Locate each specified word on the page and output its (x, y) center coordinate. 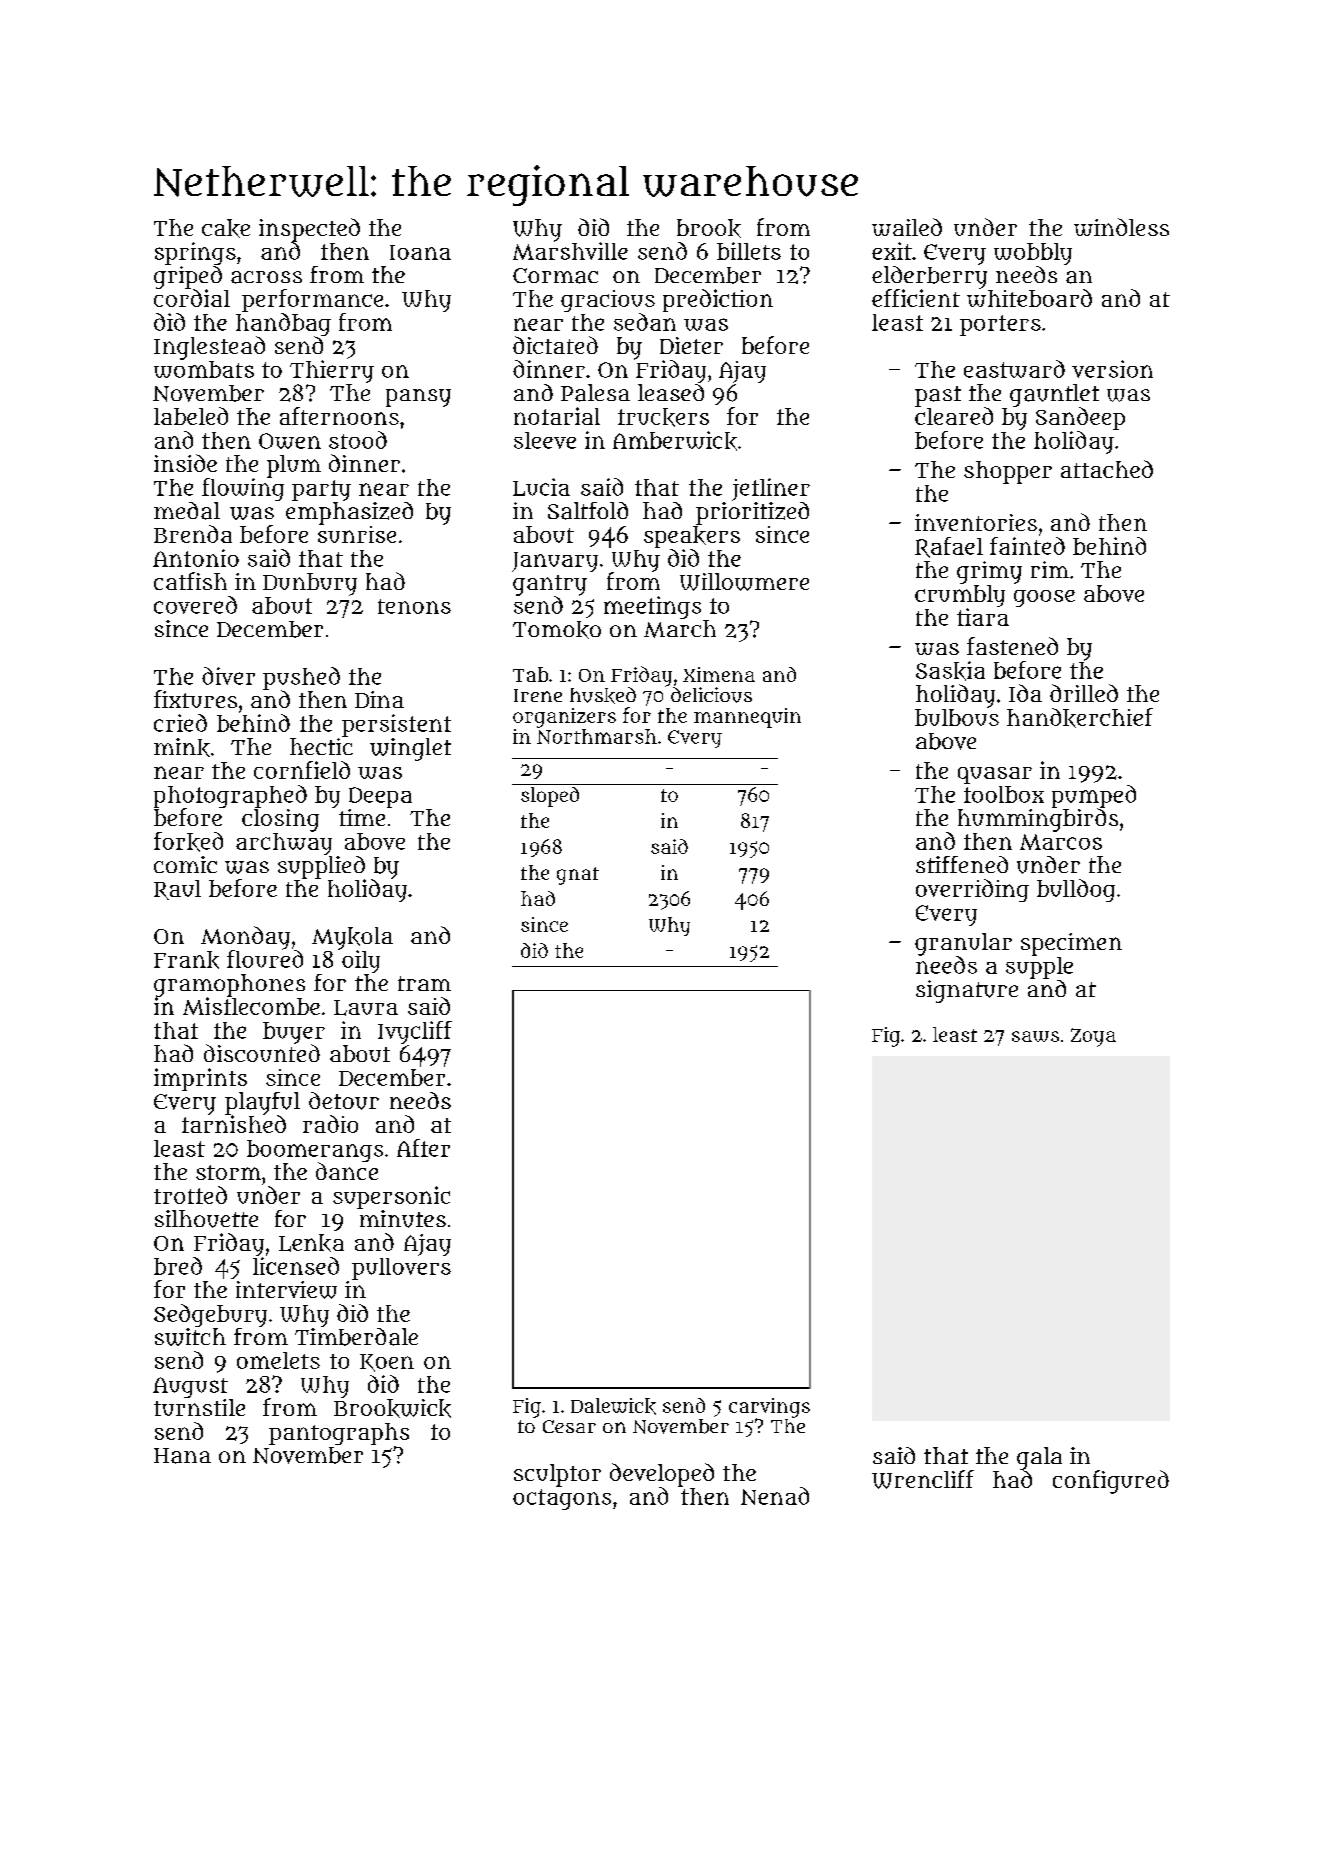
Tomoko (557, 630)
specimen (1071, 944)
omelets (278, 1360)
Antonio (196, 558)
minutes (403, 1219)
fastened (1012, 646)
